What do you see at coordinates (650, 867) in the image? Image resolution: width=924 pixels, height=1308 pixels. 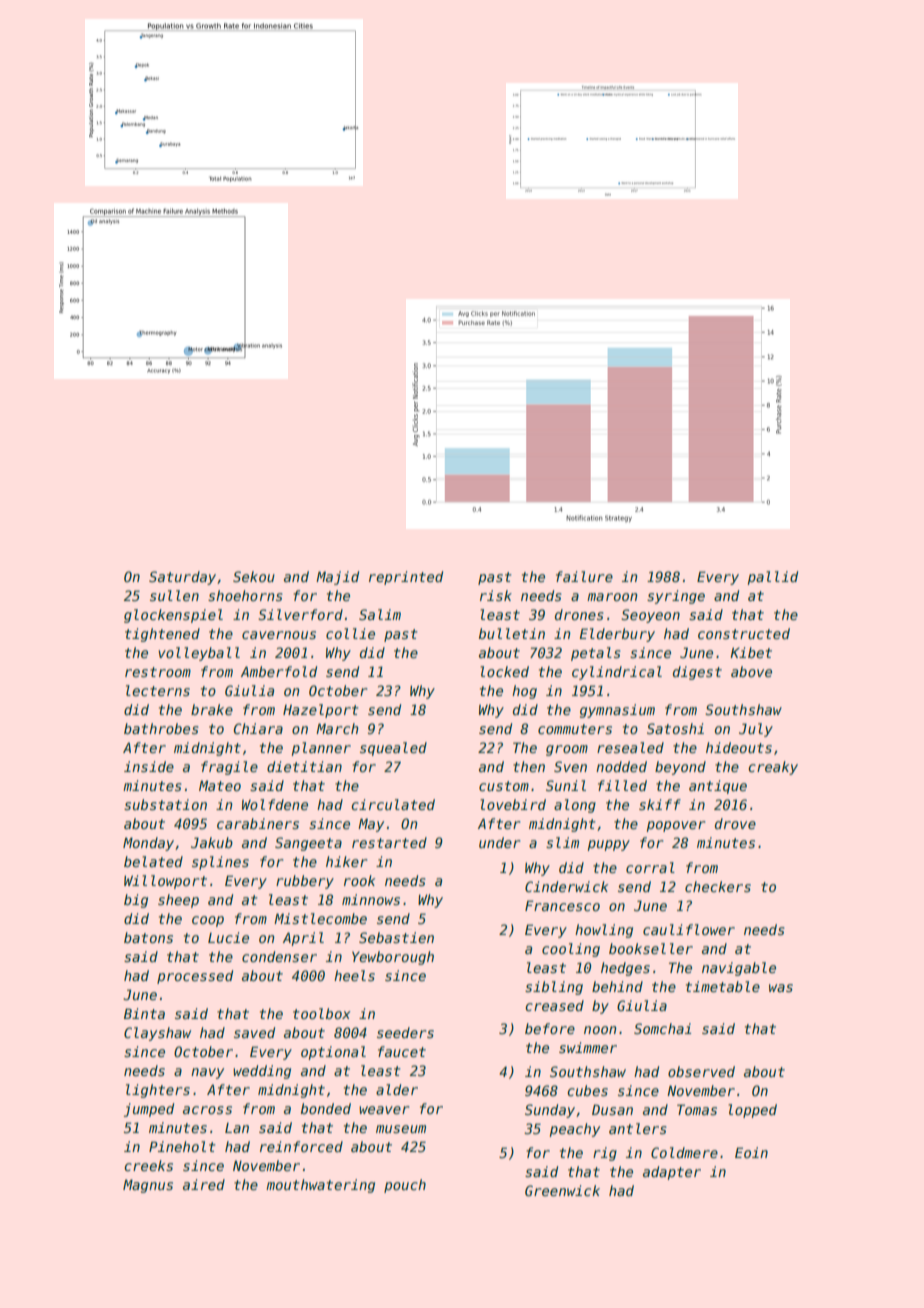 I see `corral` at bounding box center [650, 867].
